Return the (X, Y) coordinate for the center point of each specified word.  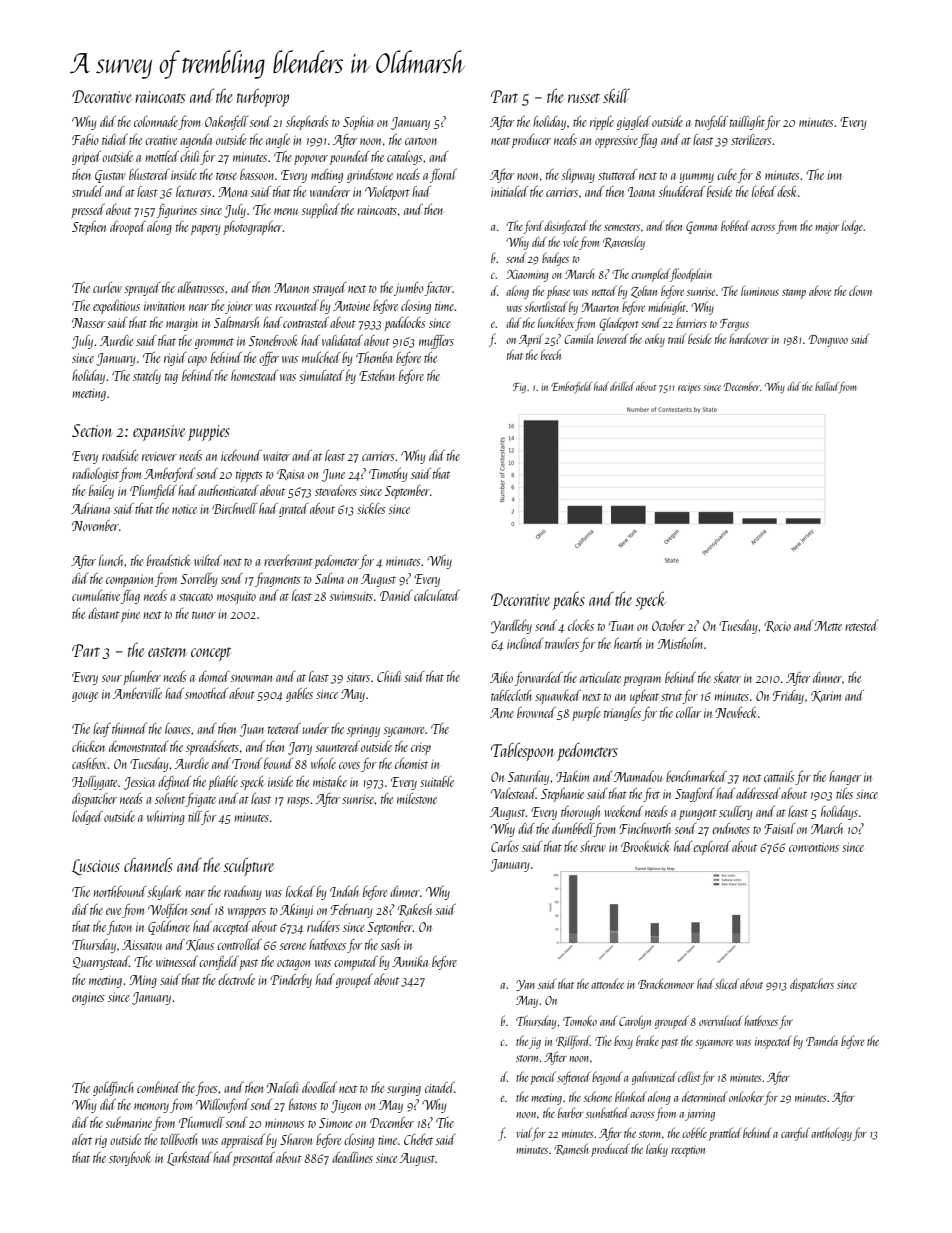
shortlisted (546, 307)
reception (688, 1151)
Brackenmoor (666, 983)
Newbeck (736, 712)
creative (161, 140)
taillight (748, 123)
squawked (558, 697)
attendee (607, 983)
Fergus (734, 325)
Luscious (96, 867)
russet (584, 98)
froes (207, 1089)
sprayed (142, 289)
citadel (439, 1087)
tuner (204, 615)
